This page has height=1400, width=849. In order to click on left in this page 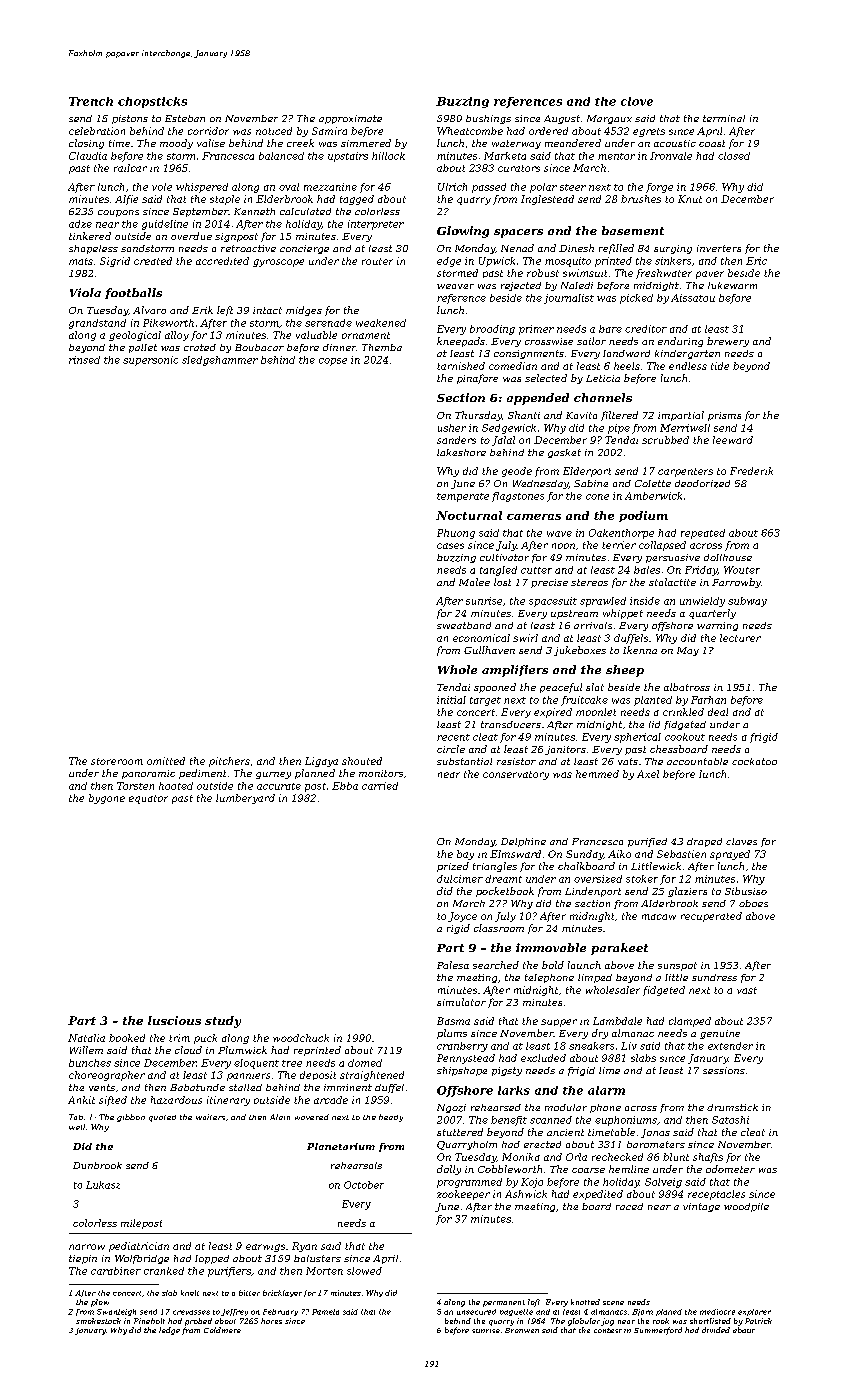, I will do `click(225, 311)`.
